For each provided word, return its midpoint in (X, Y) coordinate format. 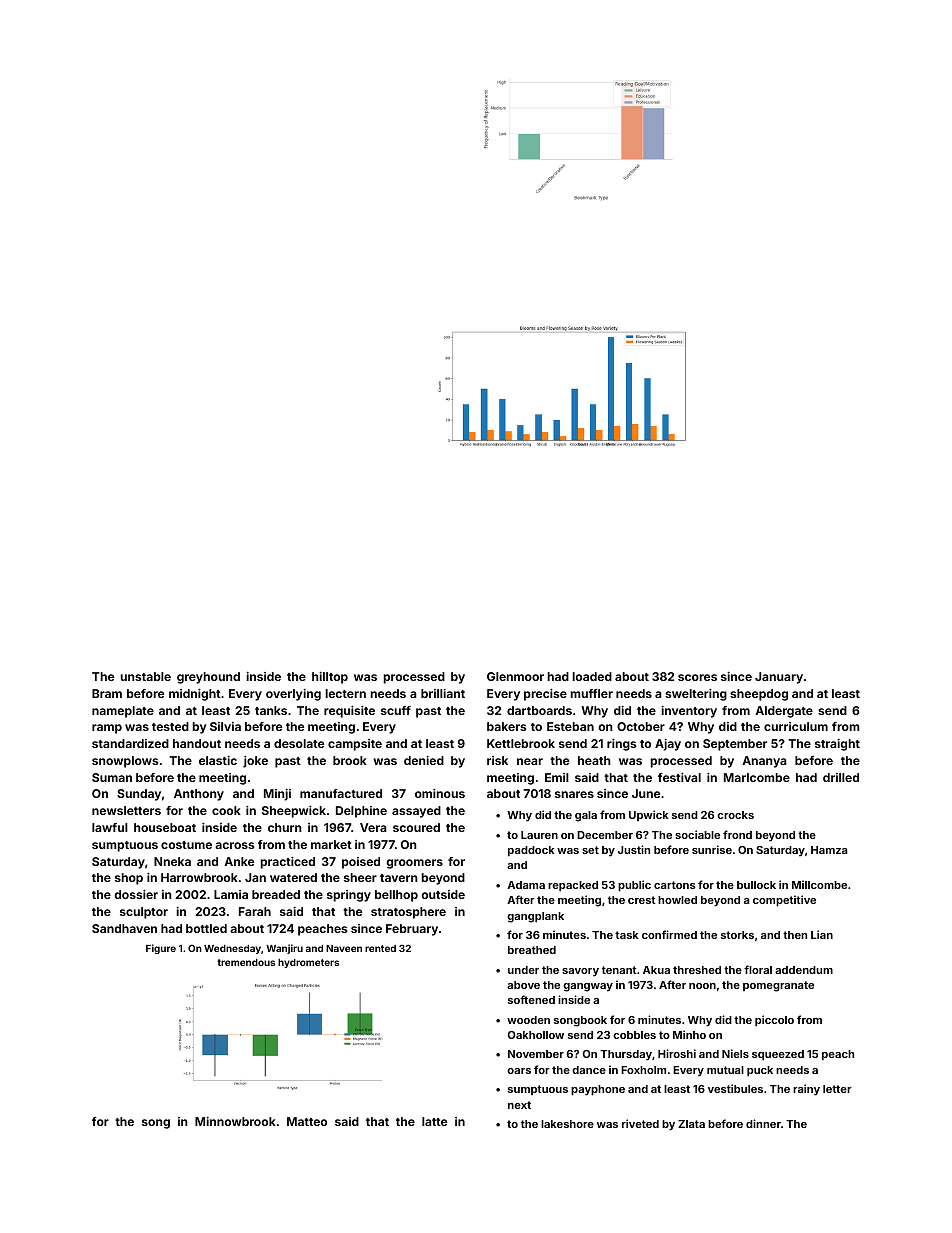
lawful (110, 827)
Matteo (307, 1121)
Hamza (829, 850)
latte (434, 1121)
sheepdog (759, 695)
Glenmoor (515, 676)
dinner (763, 1123)
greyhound (208, 678)
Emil (557, 777)
